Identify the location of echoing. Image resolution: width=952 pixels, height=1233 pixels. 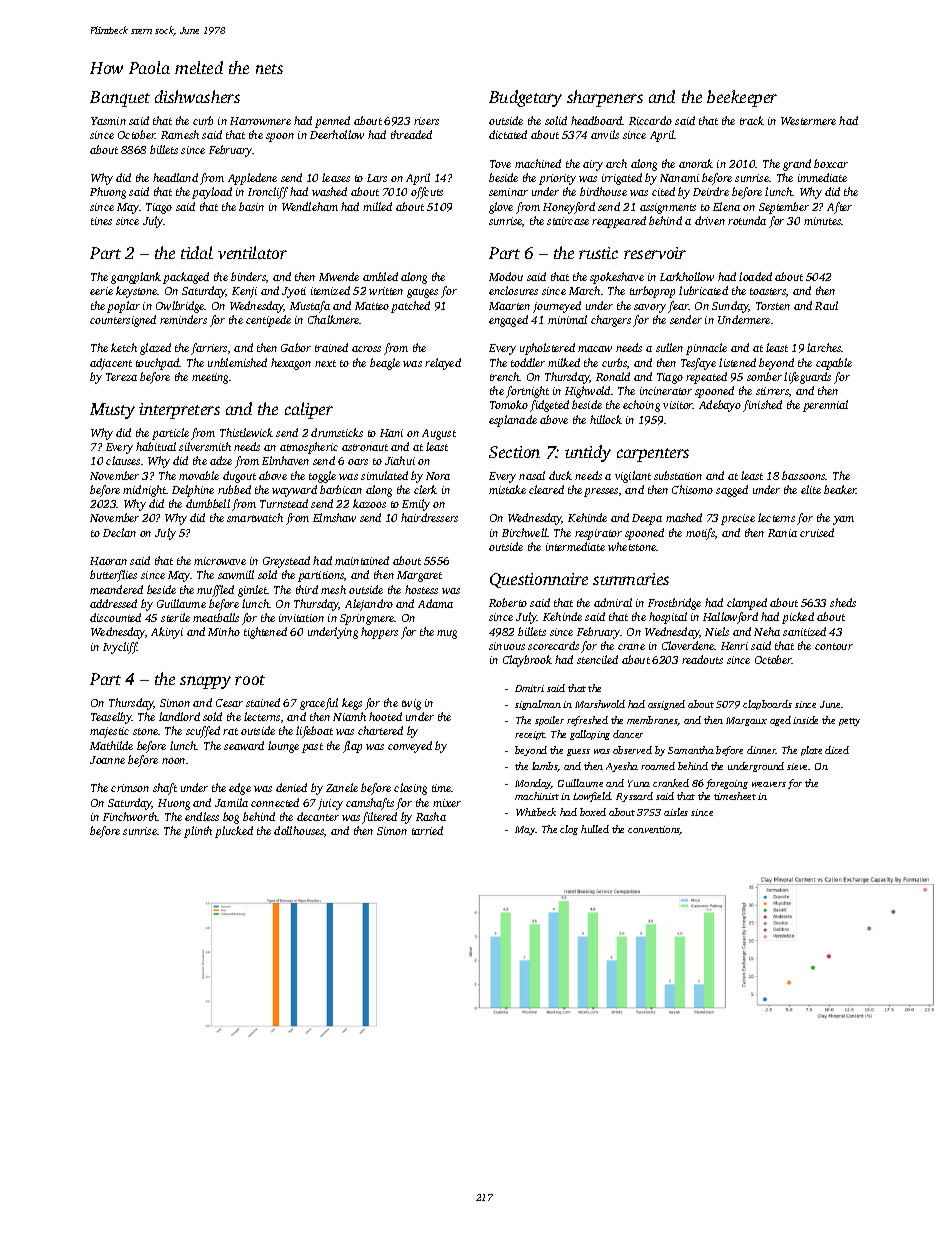
(641, 406).
